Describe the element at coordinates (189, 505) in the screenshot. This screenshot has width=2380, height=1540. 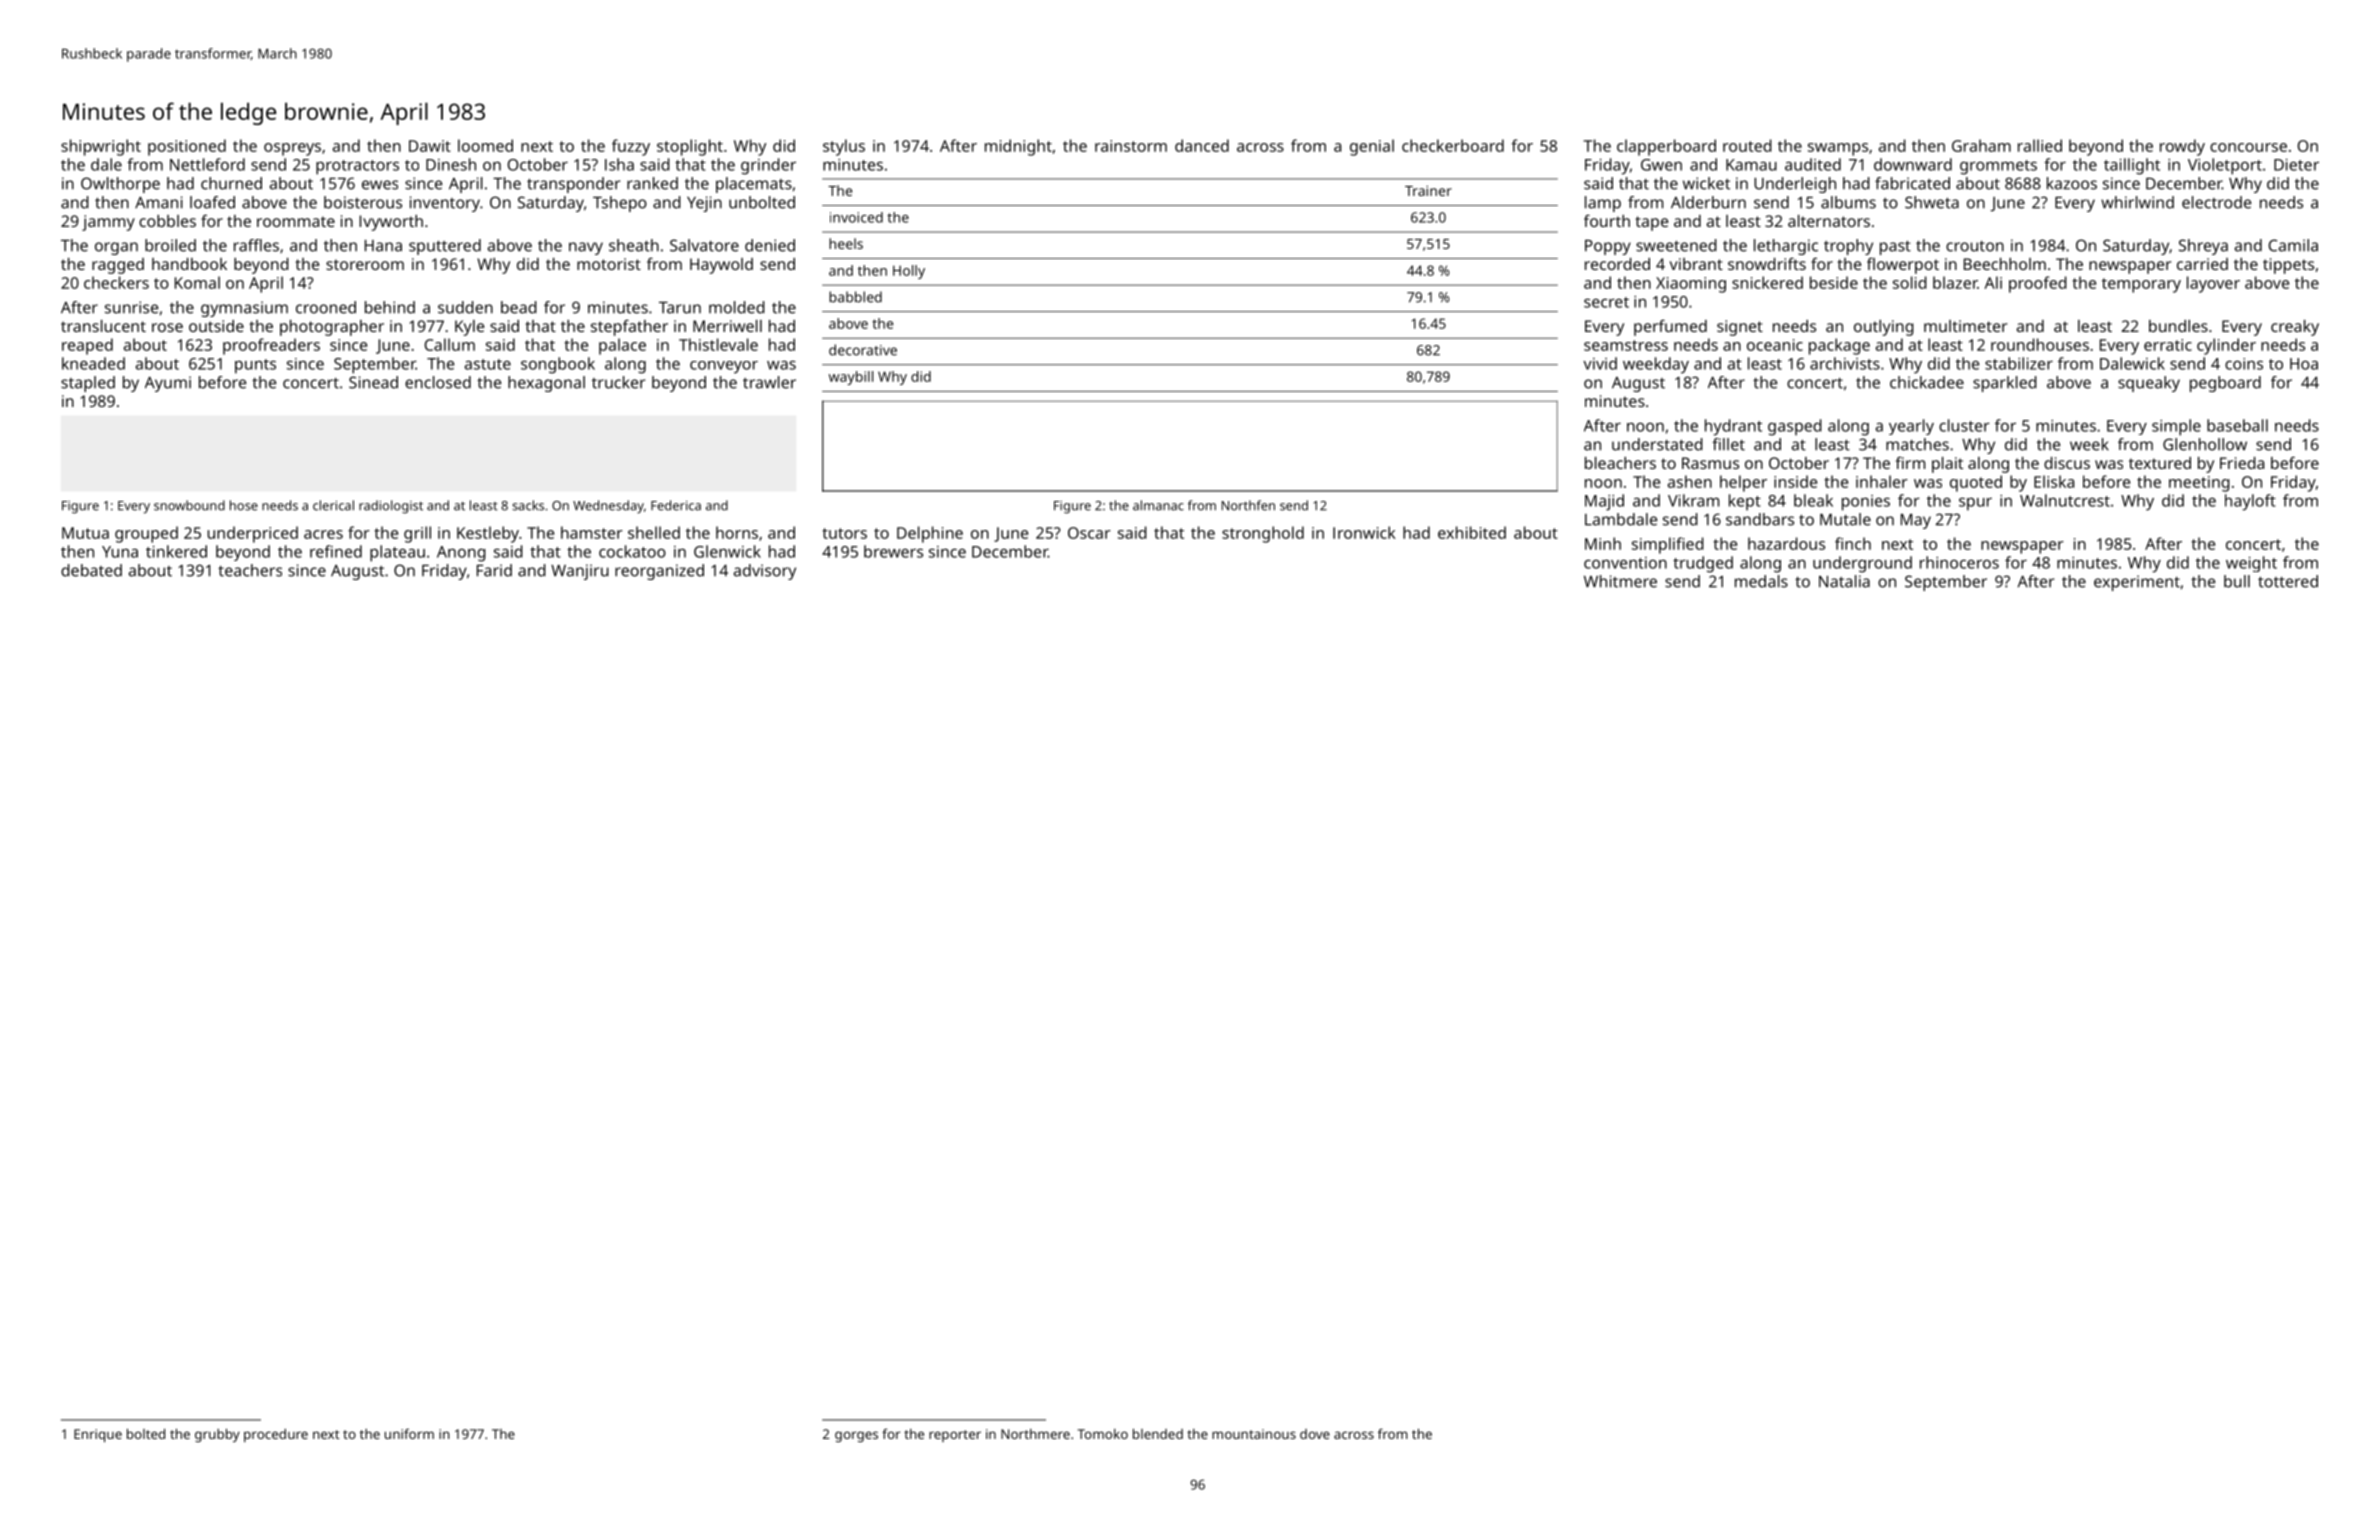
I see `snowbound` at that location.
